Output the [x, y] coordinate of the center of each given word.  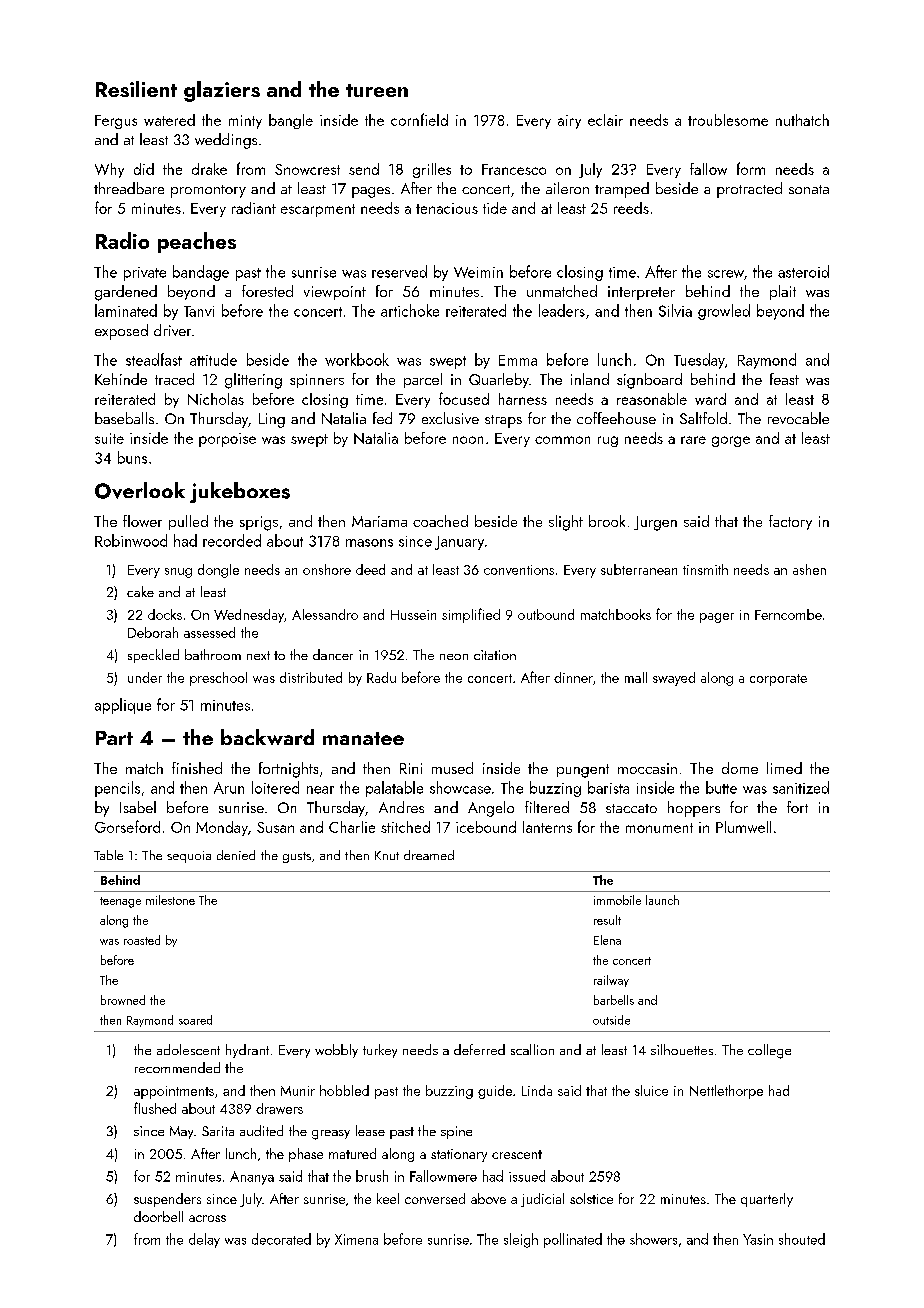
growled [724, 312]
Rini [411, 768]
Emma [518, 360]
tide [495, 208]
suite [109, 438]
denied [236, 855]
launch [662, 900]
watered [169, 120]
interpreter [641, 293]
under [145, 677]
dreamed [429, 855]
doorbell [158, 1216]
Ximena [356, 1239]
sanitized [801, 787]
